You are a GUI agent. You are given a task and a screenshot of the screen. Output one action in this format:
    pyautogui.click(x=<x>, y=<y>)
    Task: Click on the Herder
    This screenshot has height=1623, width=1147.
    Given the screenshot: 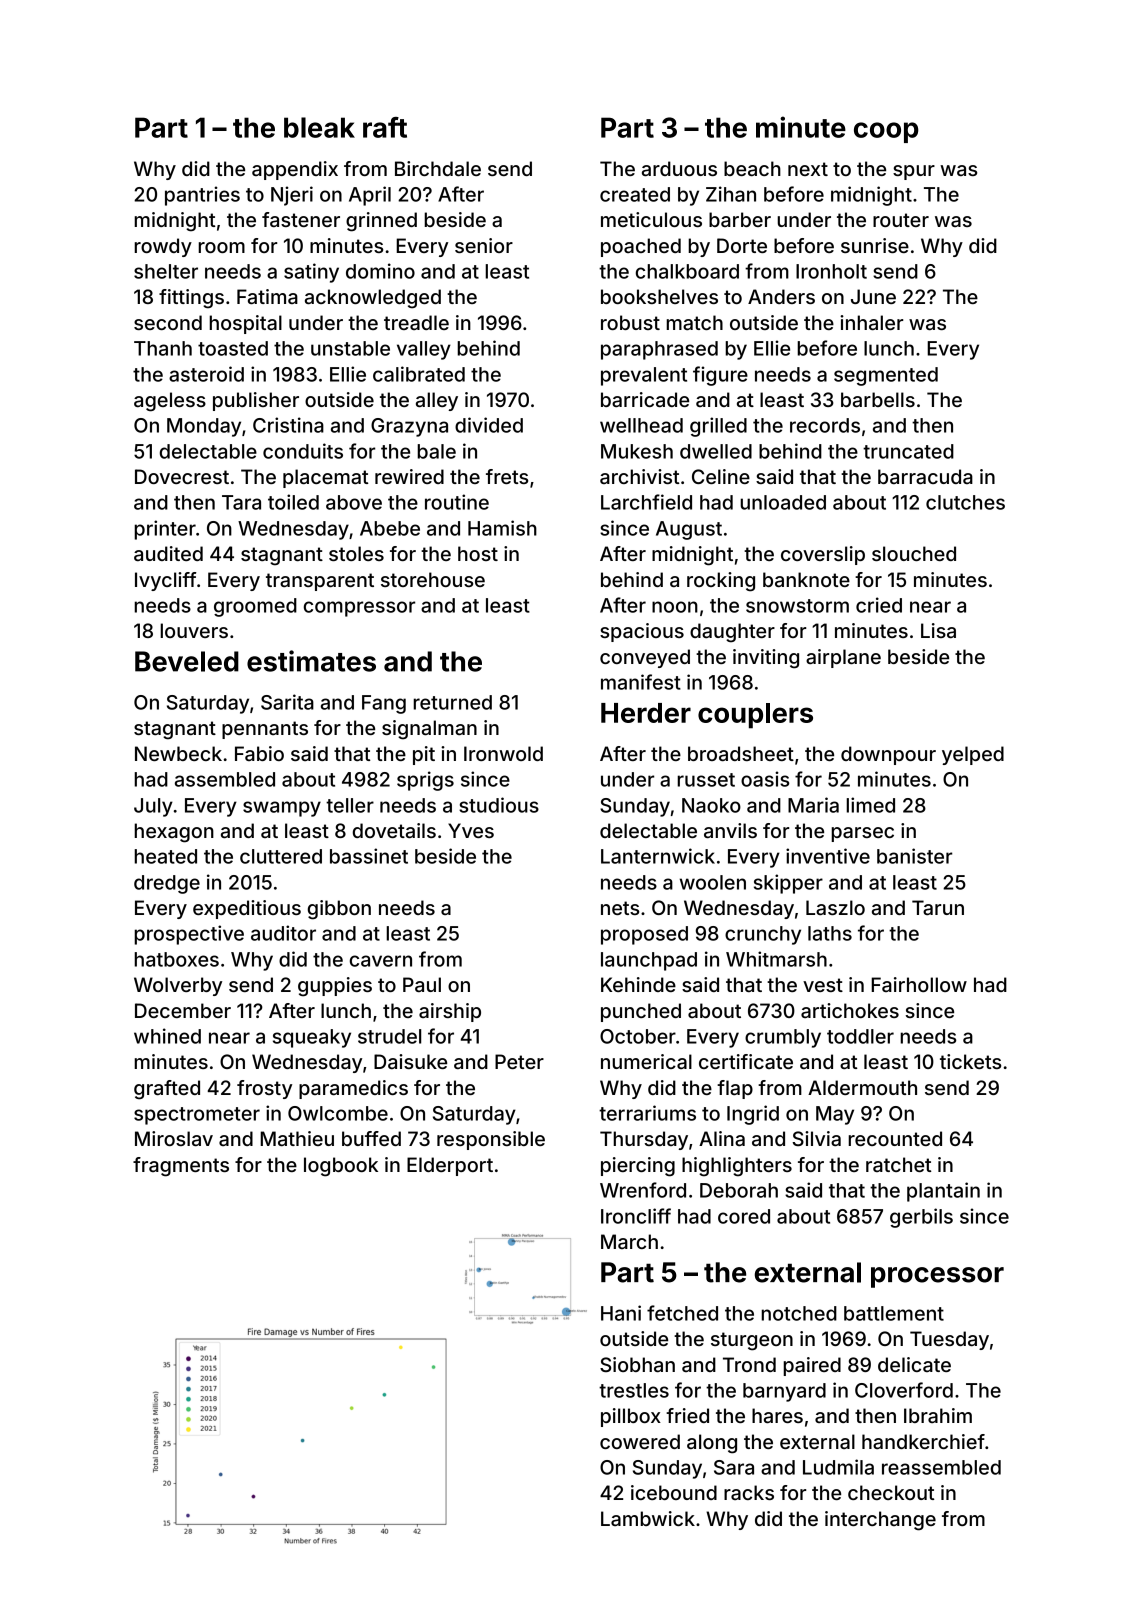 What is the action you would take?
    pyautogui.click(x=646, y=713)
